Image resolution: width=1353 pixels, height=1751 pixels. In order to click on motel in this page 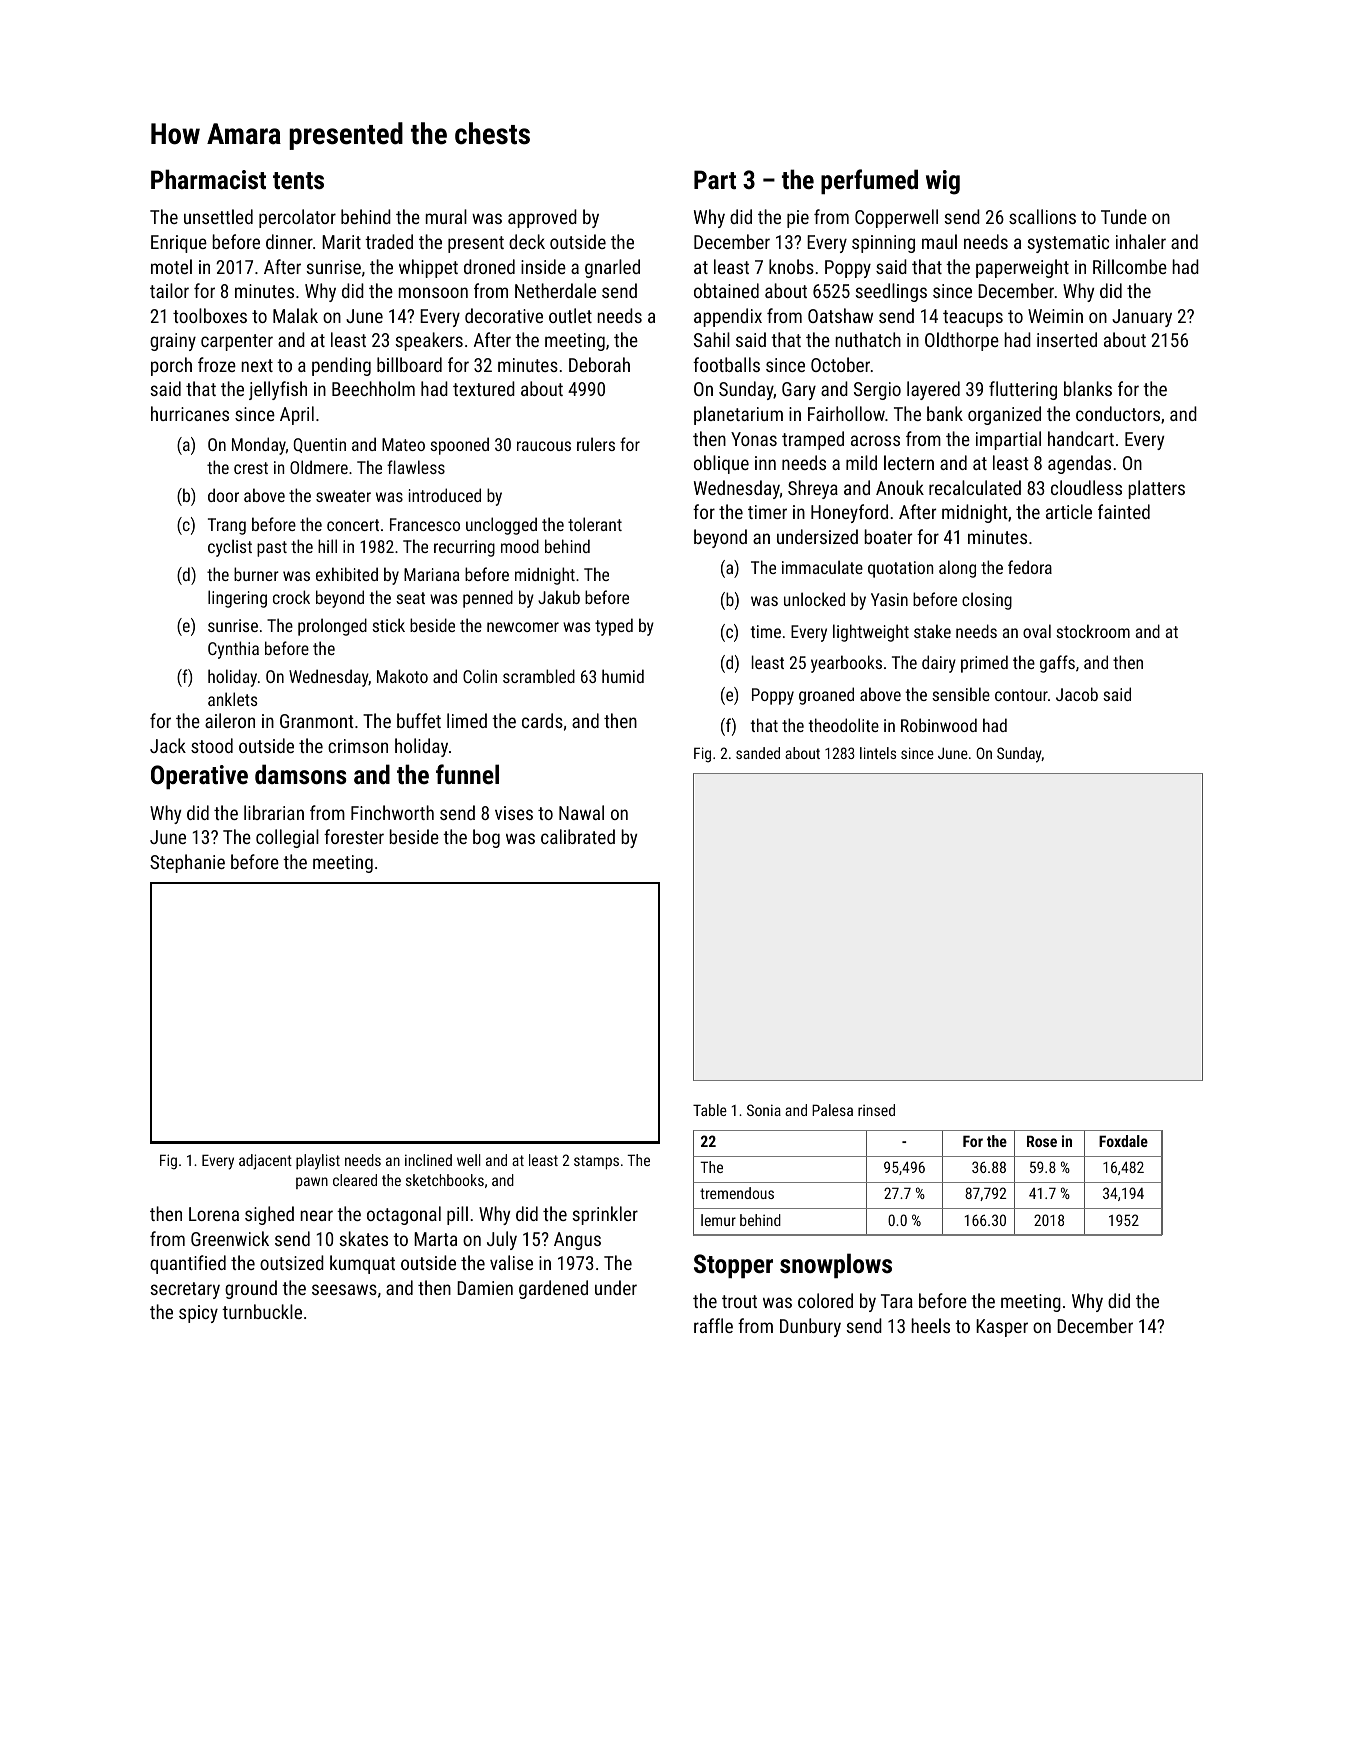, I will do `click(171, 266)`.
